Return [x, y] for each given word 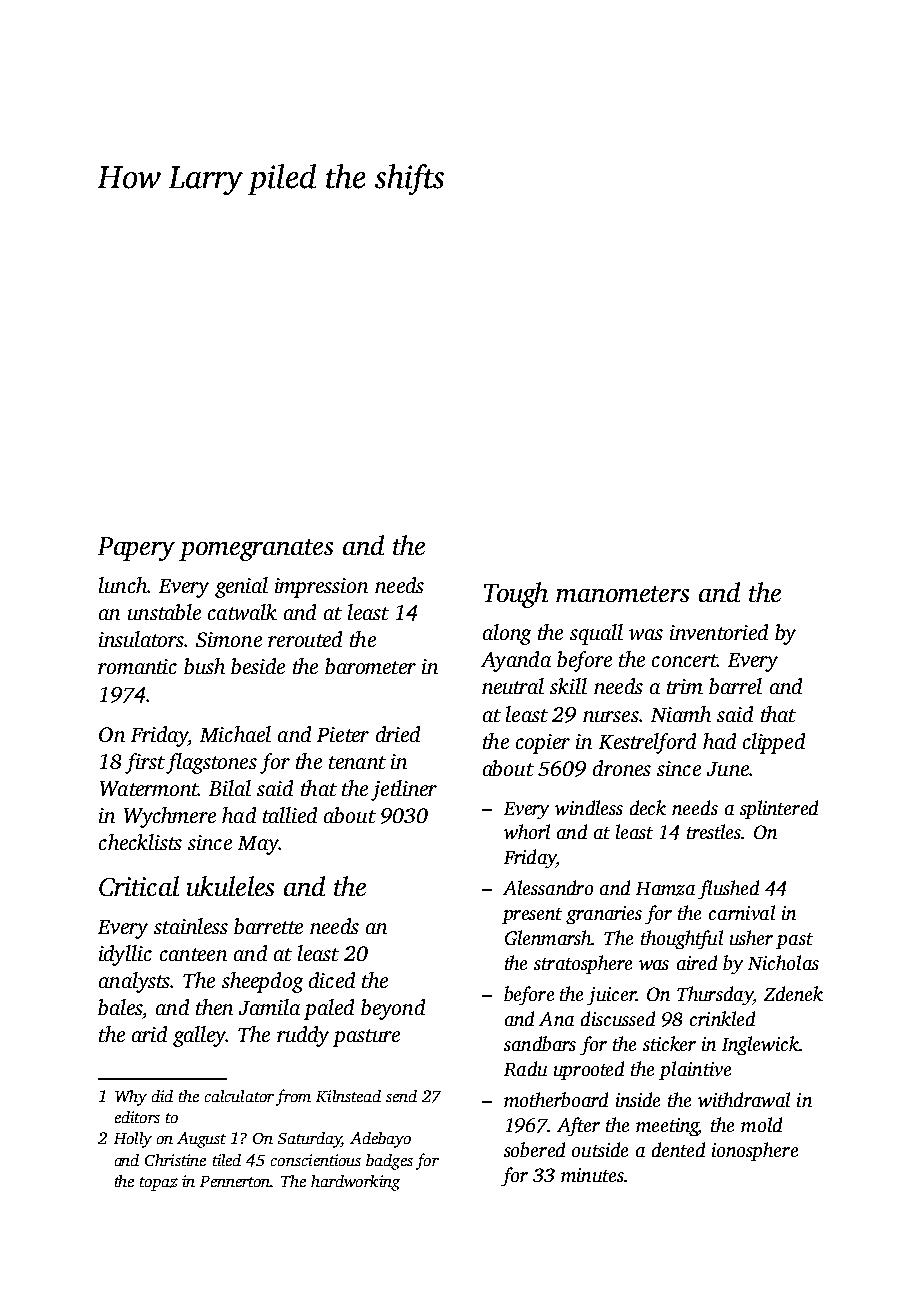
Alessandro [548, 887]
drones [622, 768]
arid [149, 1034]
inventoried [719, 632]
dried [398, 734]
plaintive [695, 1070]
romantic [137, 666]
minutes [592, 1175]
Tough [516, 595]
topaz [159, 1184]
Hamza [665, 889]
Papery [136, 549]
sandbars [540, 1043]
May [258, 845]
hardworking [355, 1183]
